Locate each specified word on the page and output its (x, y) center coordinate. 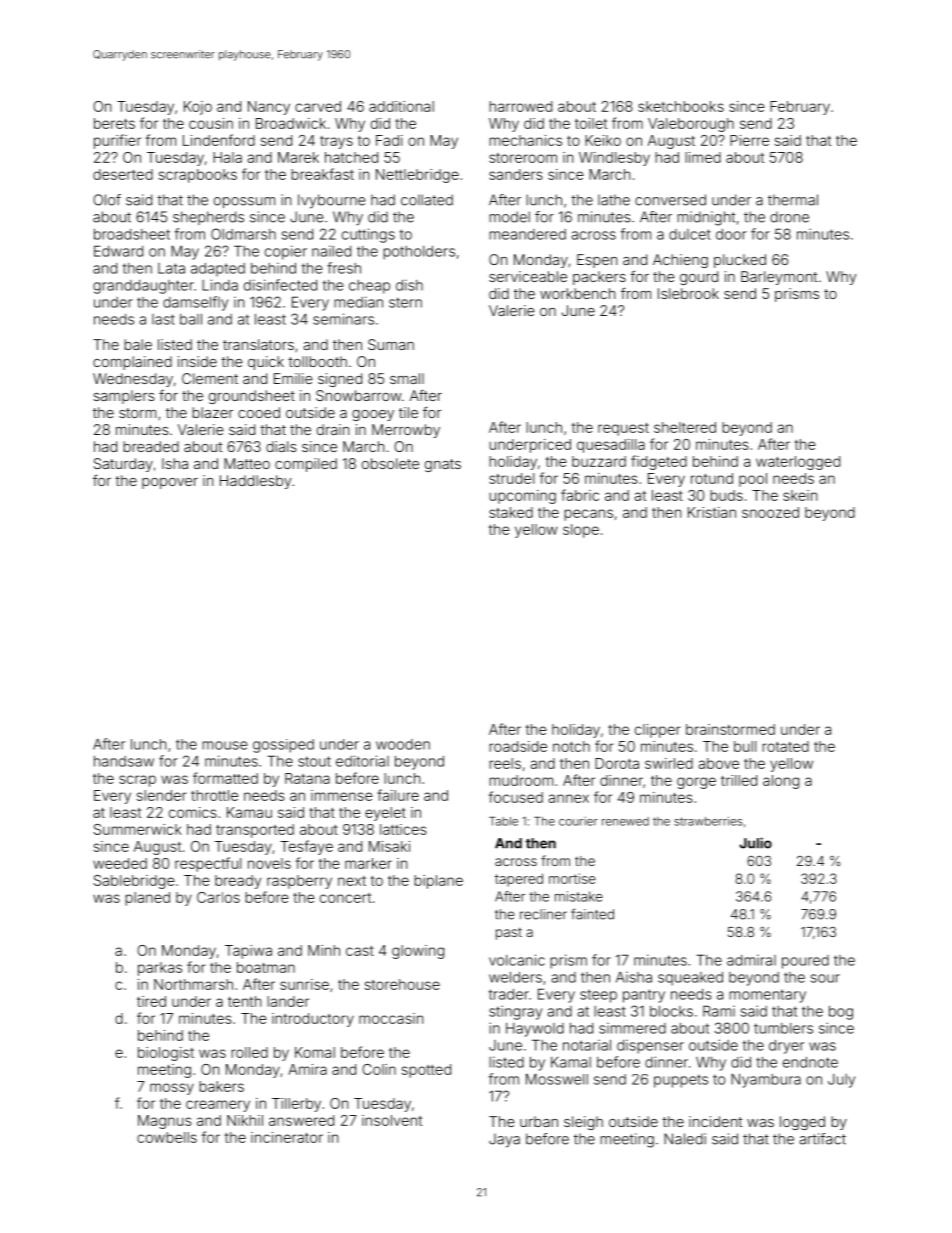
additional (401, 106)
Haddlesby (256, 482)
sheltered (685, 427)
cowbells (167, 1137)
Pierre (749, 140)
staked (511, 512)
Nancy (269, 108)
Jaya (504, 1140)
